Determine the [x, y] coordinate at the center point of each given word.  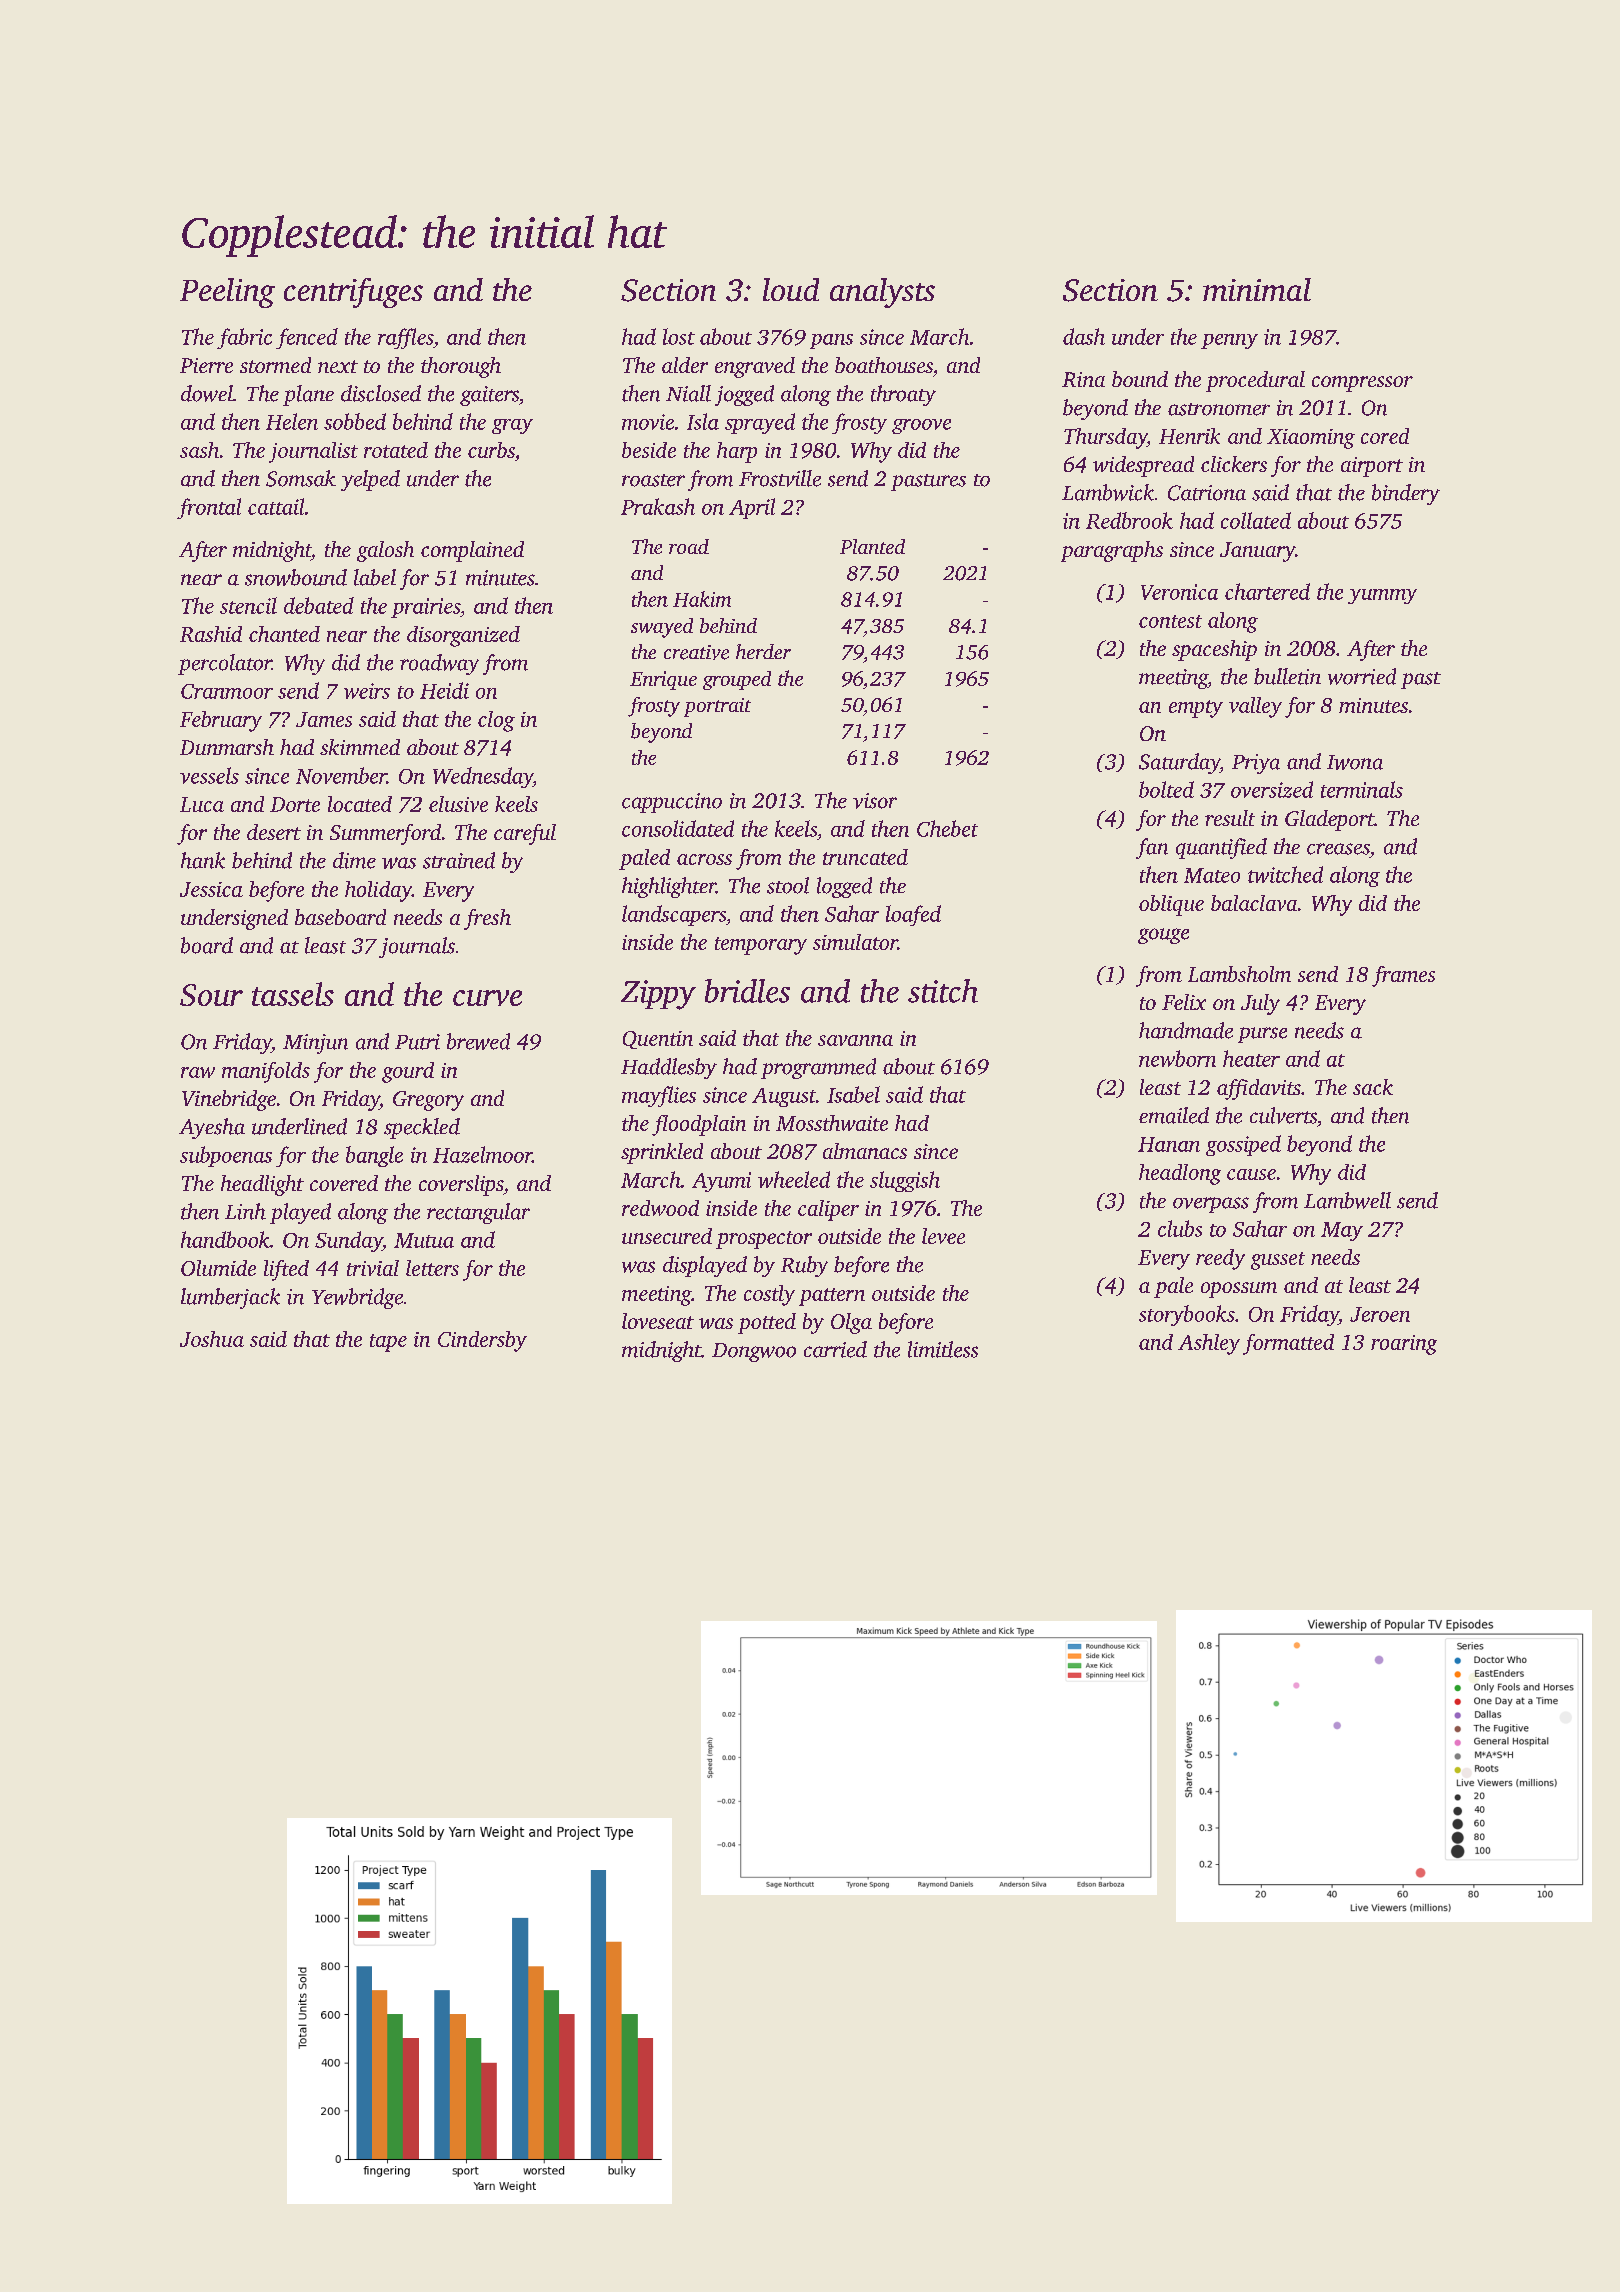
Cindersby [482, 1341]
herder [763, 651]
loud [791, 289]
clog [496, 721]
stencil [248, 605]
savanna [855, 1040]
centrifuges [353, 293]
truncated [865, 857]
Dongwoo [754, 1352]
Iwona [1355, 762]
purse [1262, 1035]
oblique [1171, 905]
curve [487, 998]
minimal [1257, 289]
